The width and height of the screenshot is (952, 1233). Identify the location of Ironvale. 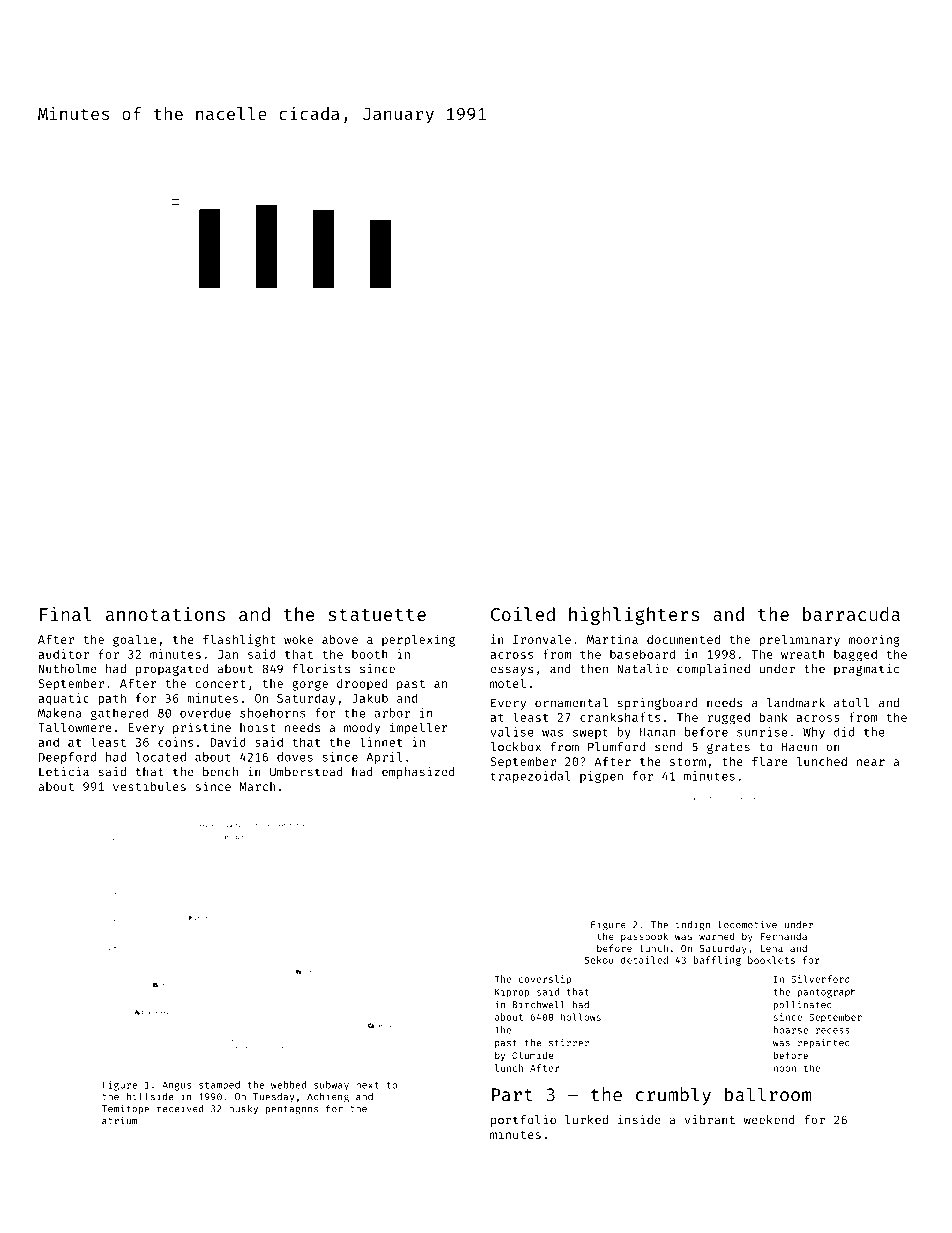
(542, 639).
